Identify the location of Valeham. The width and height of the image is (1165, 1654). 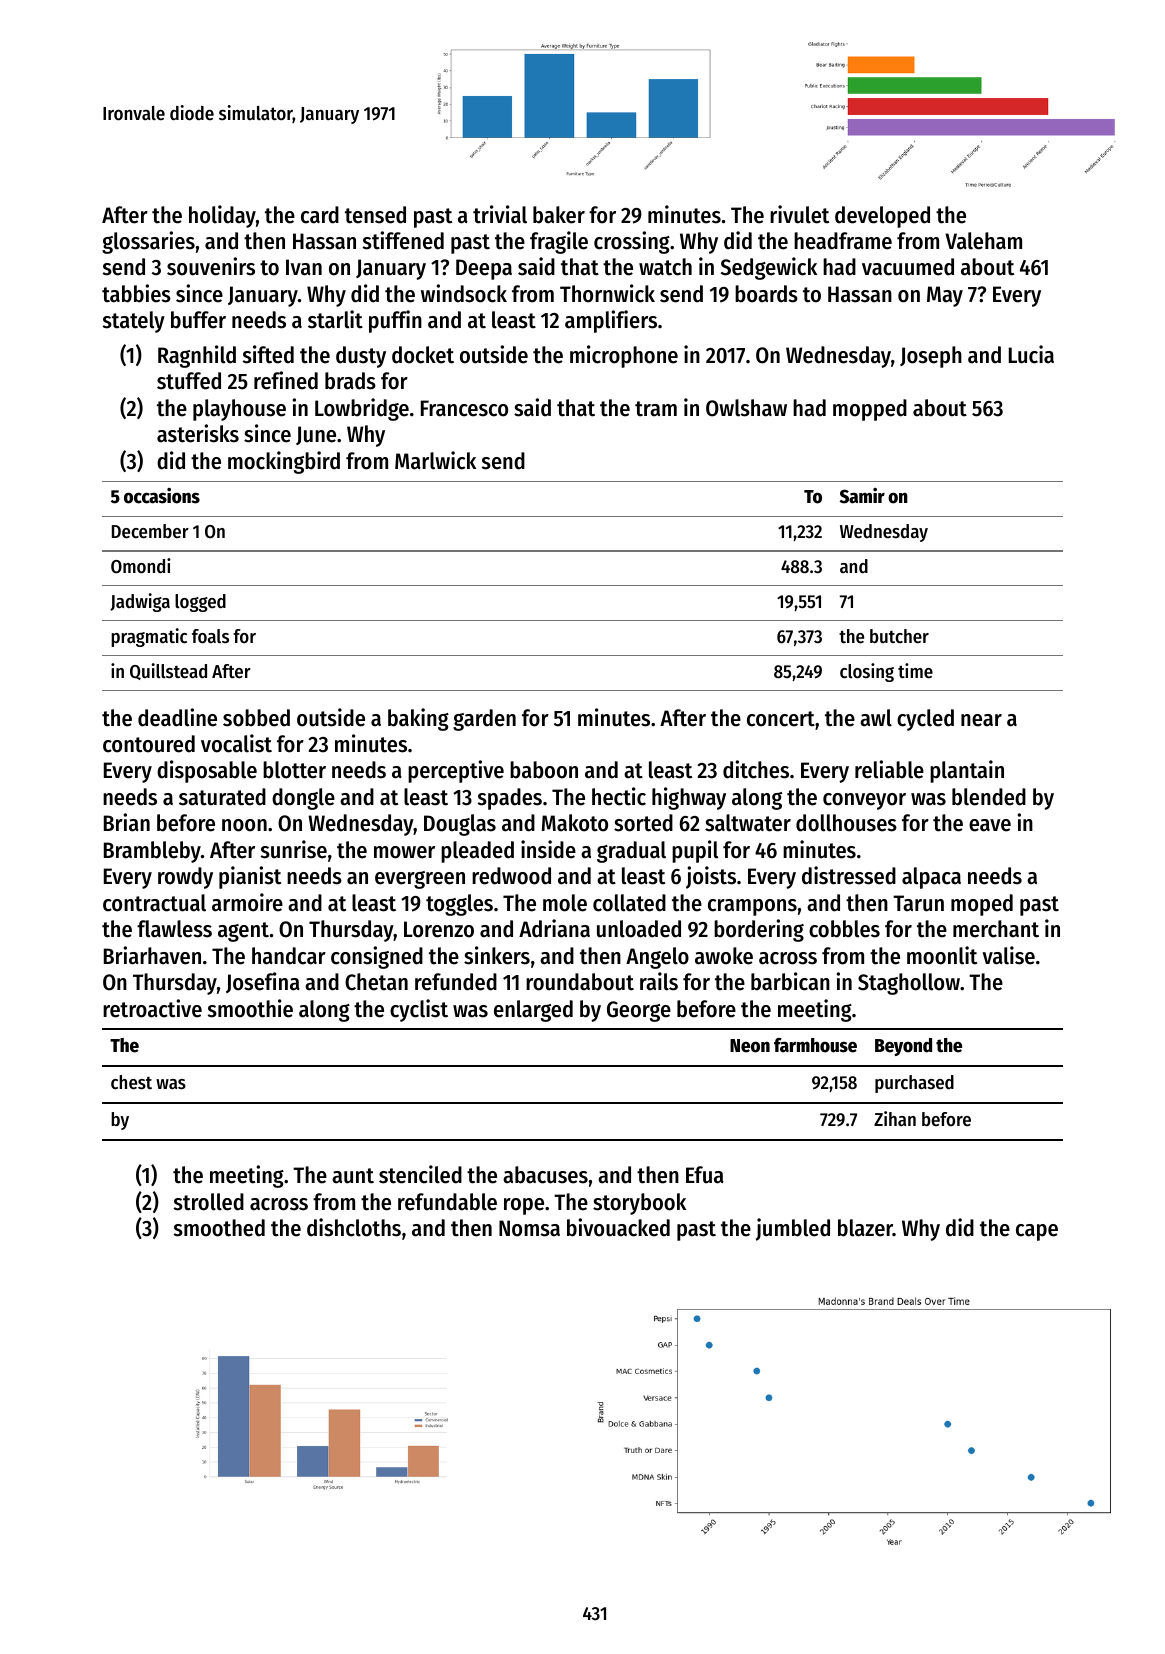
(983, 241).
